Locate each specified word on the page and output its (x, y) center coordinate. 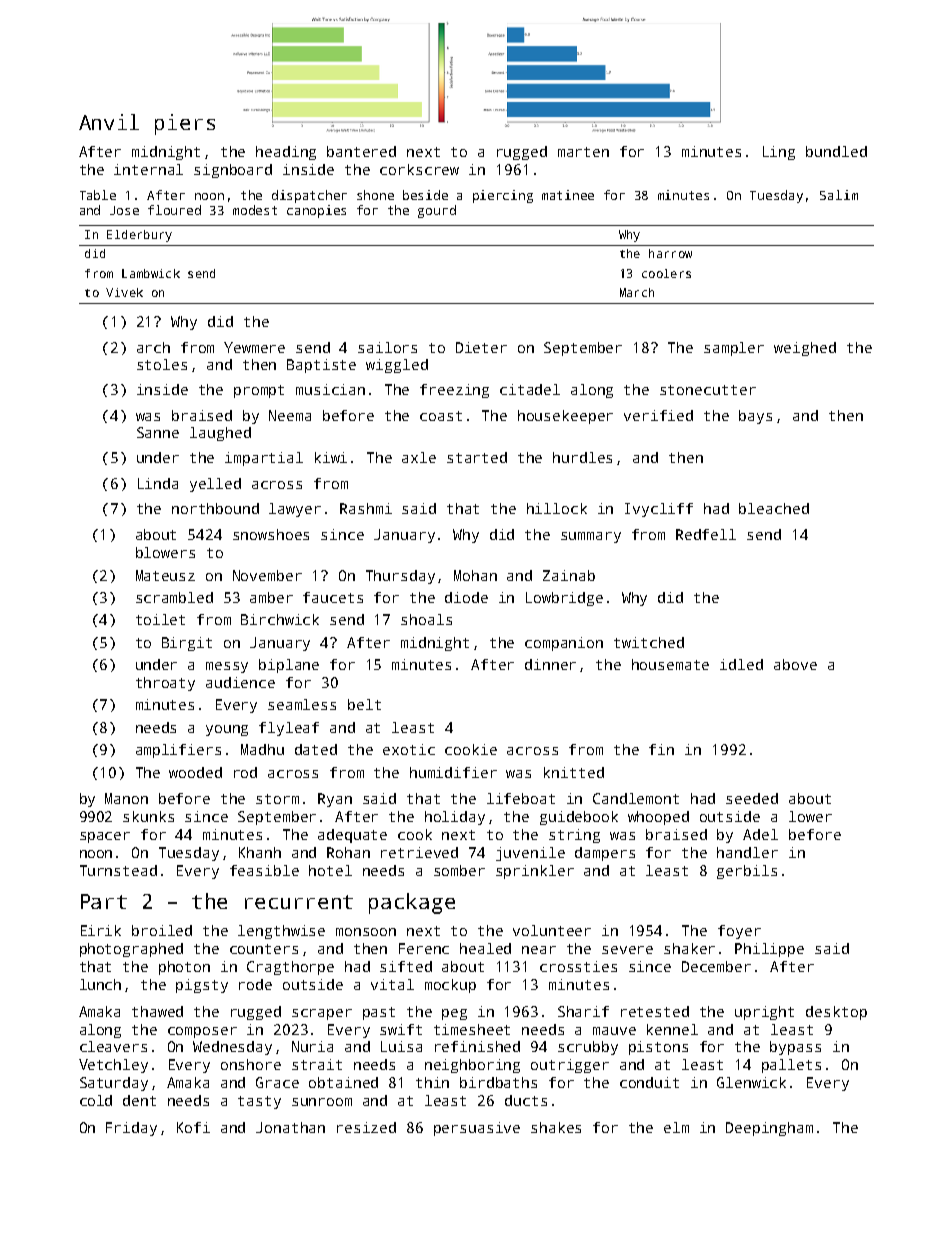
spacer (105, 837)
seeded (752, 798)
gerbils (747, 872)
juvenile (530, 854)
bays (755, 417)
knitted (574, 772)
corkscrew (419, 169)
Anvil (109, 122)
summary (591, 537)
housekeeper (565, 417)
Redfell (706, 534)
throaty (165, 684)
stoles (162, 364)
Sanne (158, 432)
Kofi (193, 1127)
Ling (779, 153)
